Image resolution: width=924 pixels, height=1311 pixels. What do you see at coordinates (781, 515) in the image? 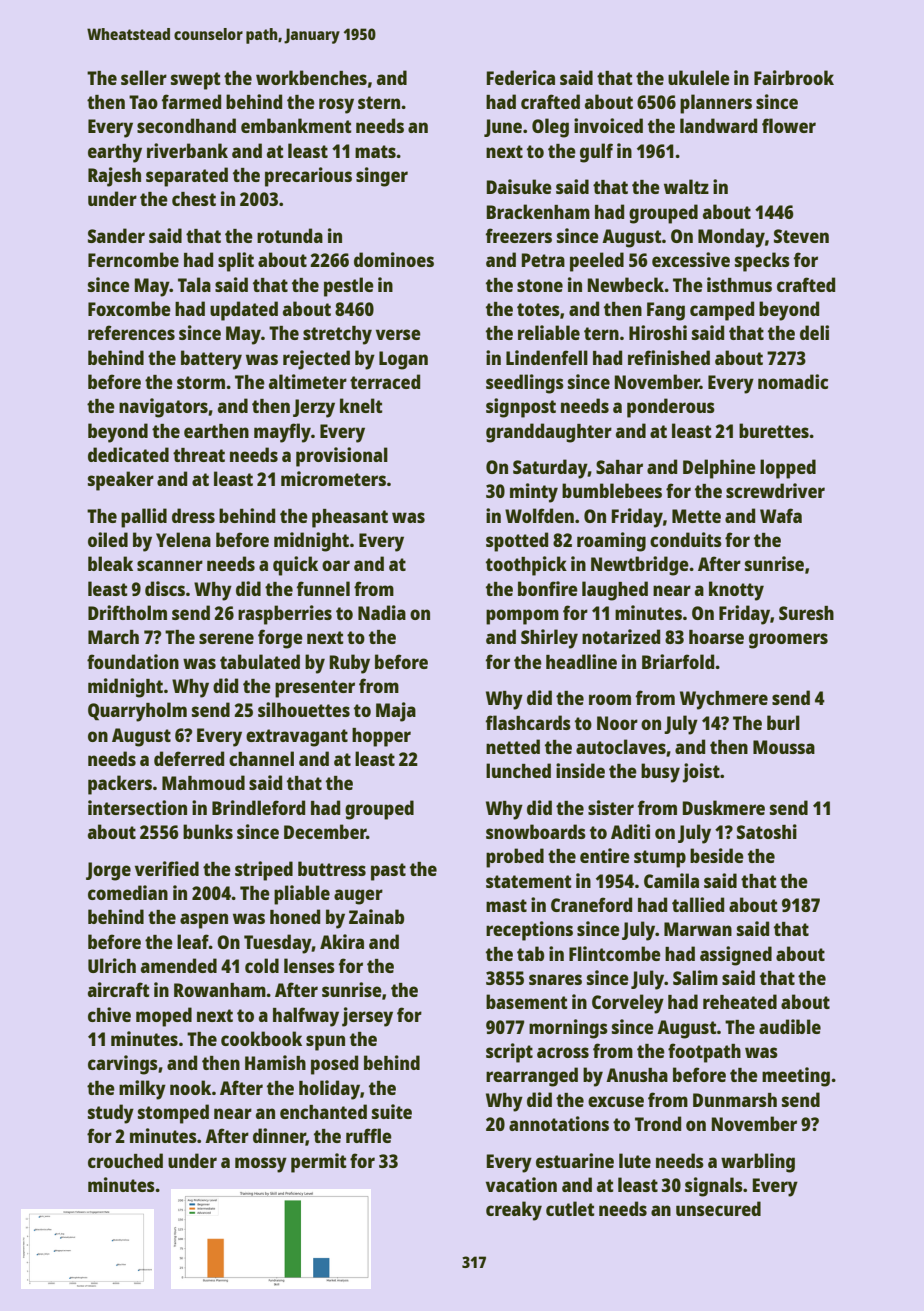
I see `Wafa` at bounding box center [781, 515].
